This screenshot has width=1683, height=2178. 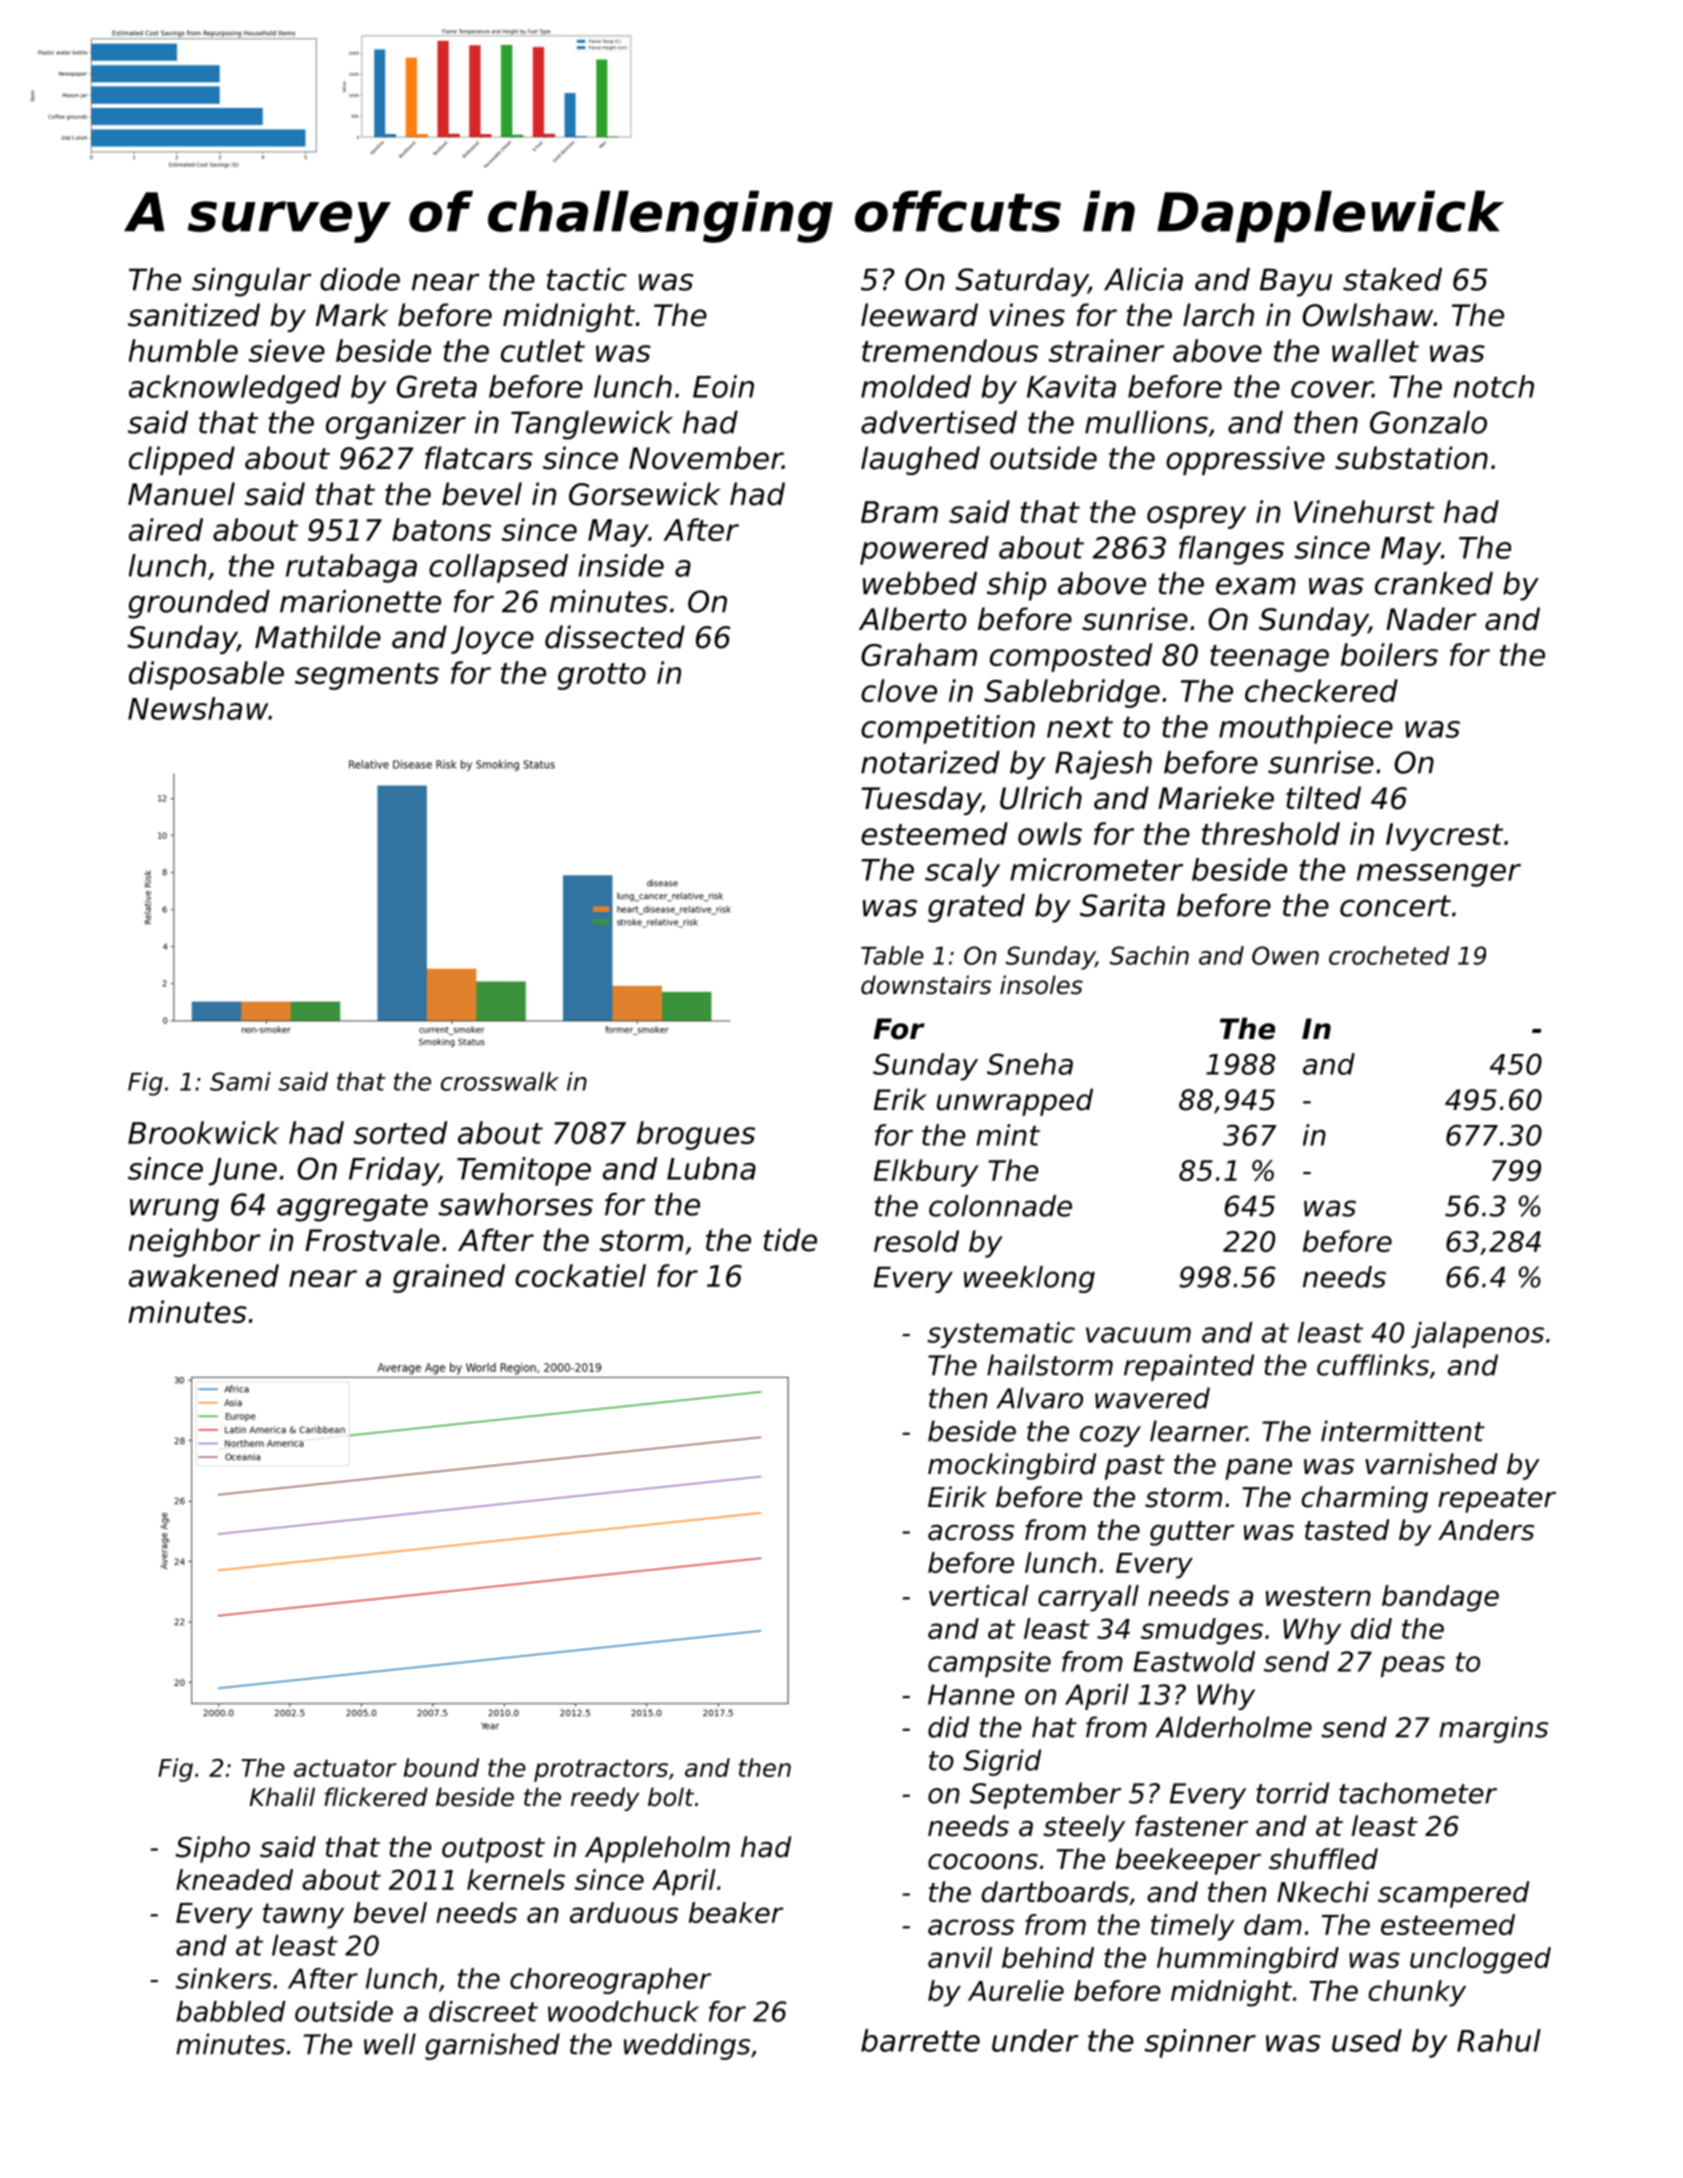 What do you see at coordinates (1392, 279) in the screenshot?
I see `staked` at bounding box center [1392, 279].
